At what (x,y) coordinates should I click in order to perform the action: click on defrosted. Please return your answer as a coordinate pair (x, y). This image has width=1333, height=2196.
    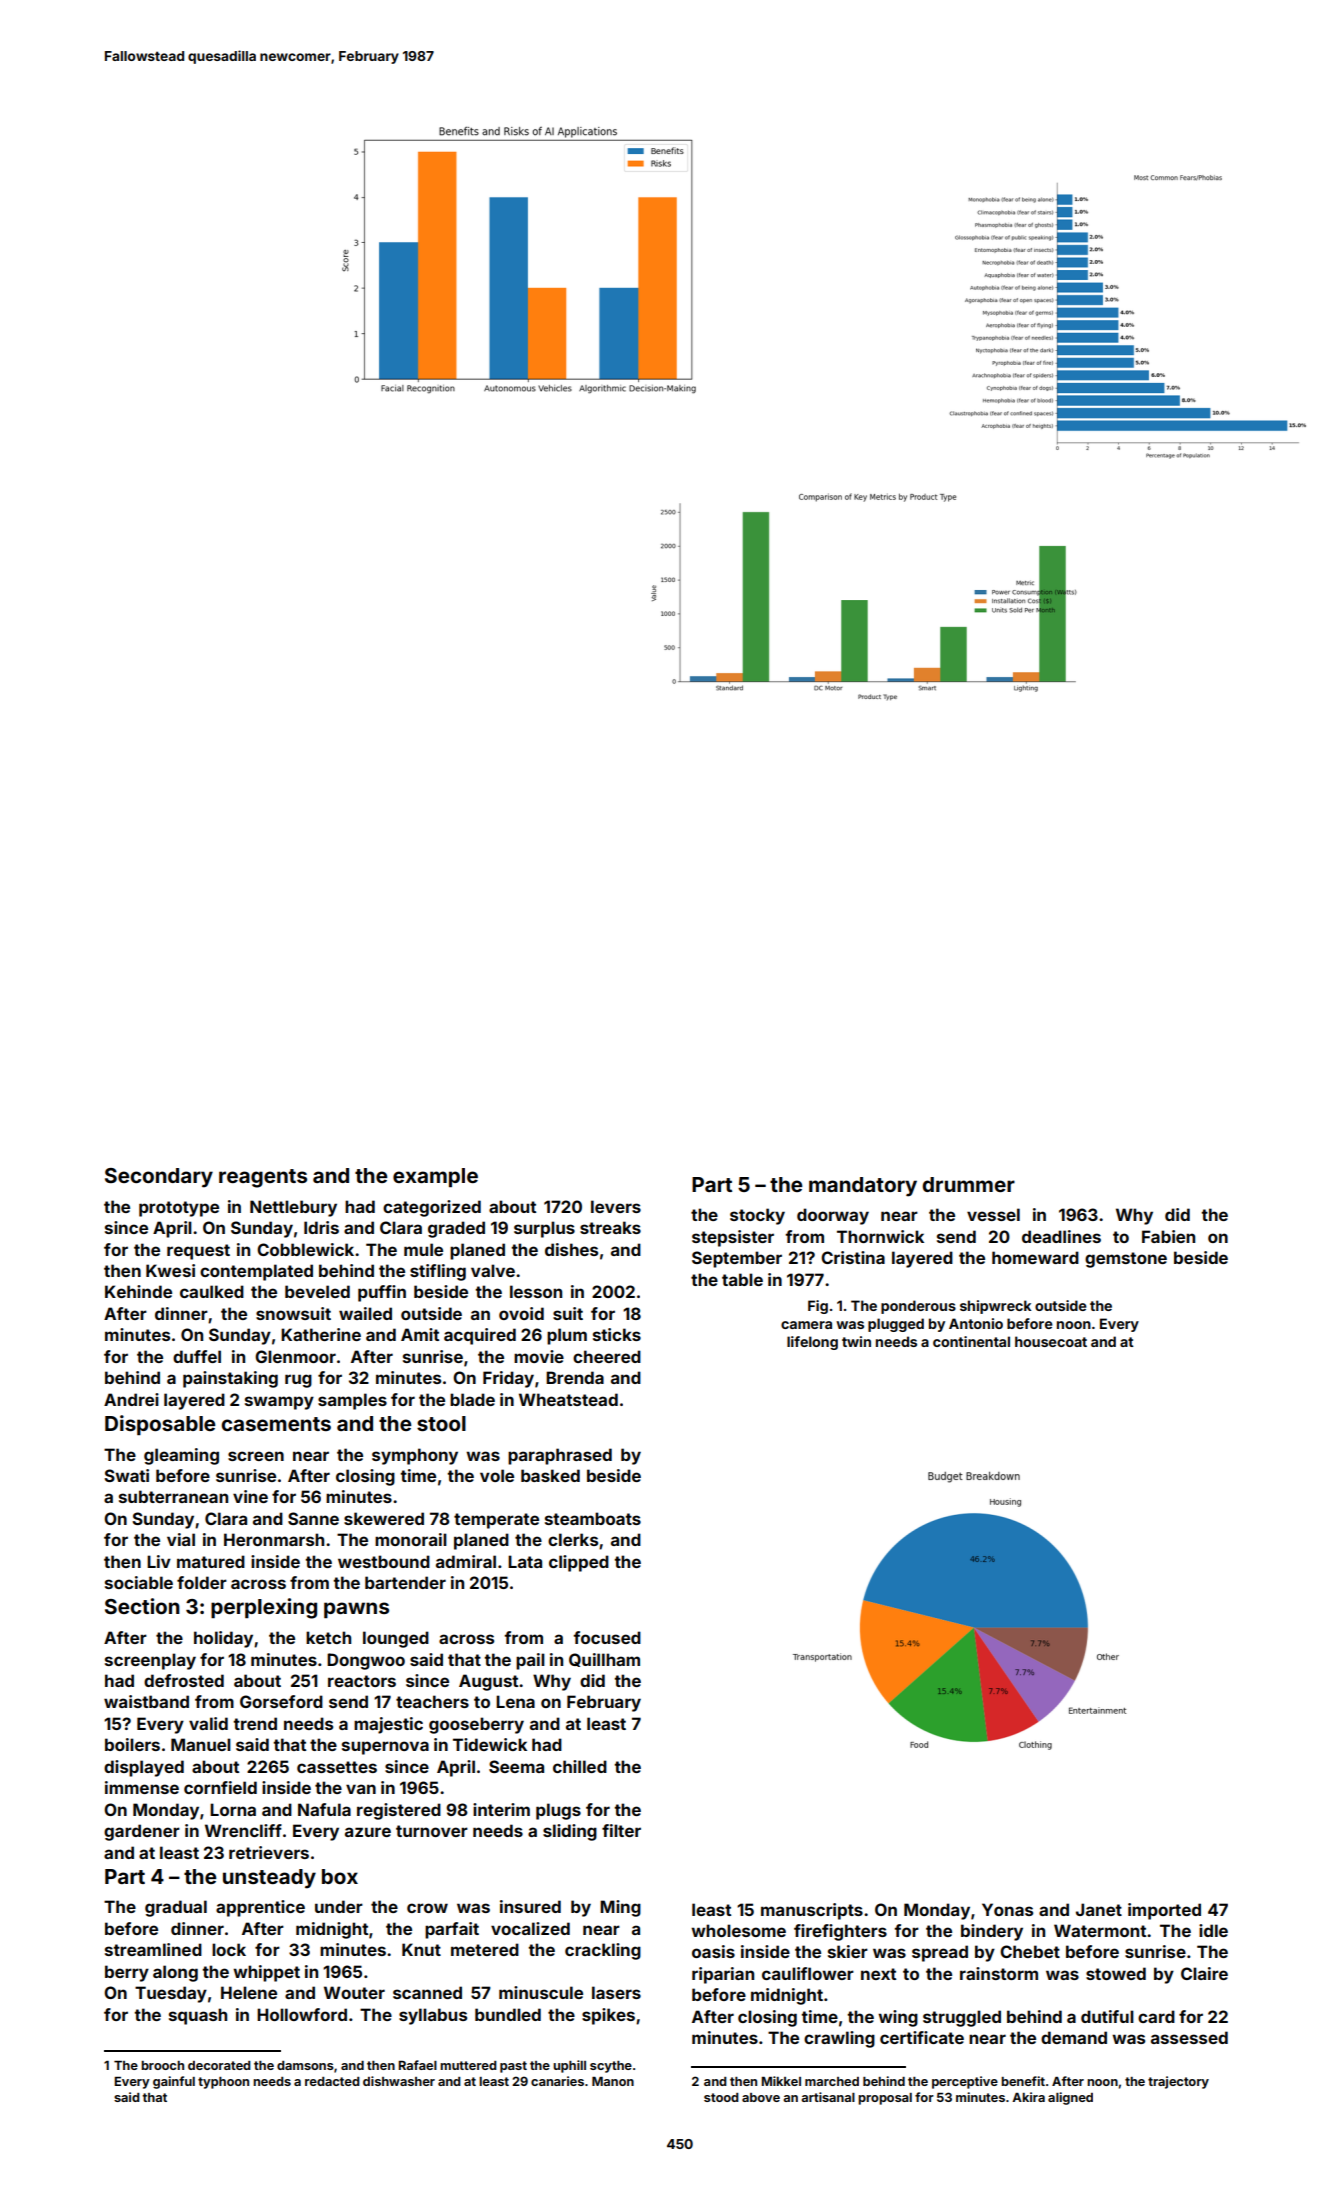
    Looking at the image, I should click on (184, 1680).
